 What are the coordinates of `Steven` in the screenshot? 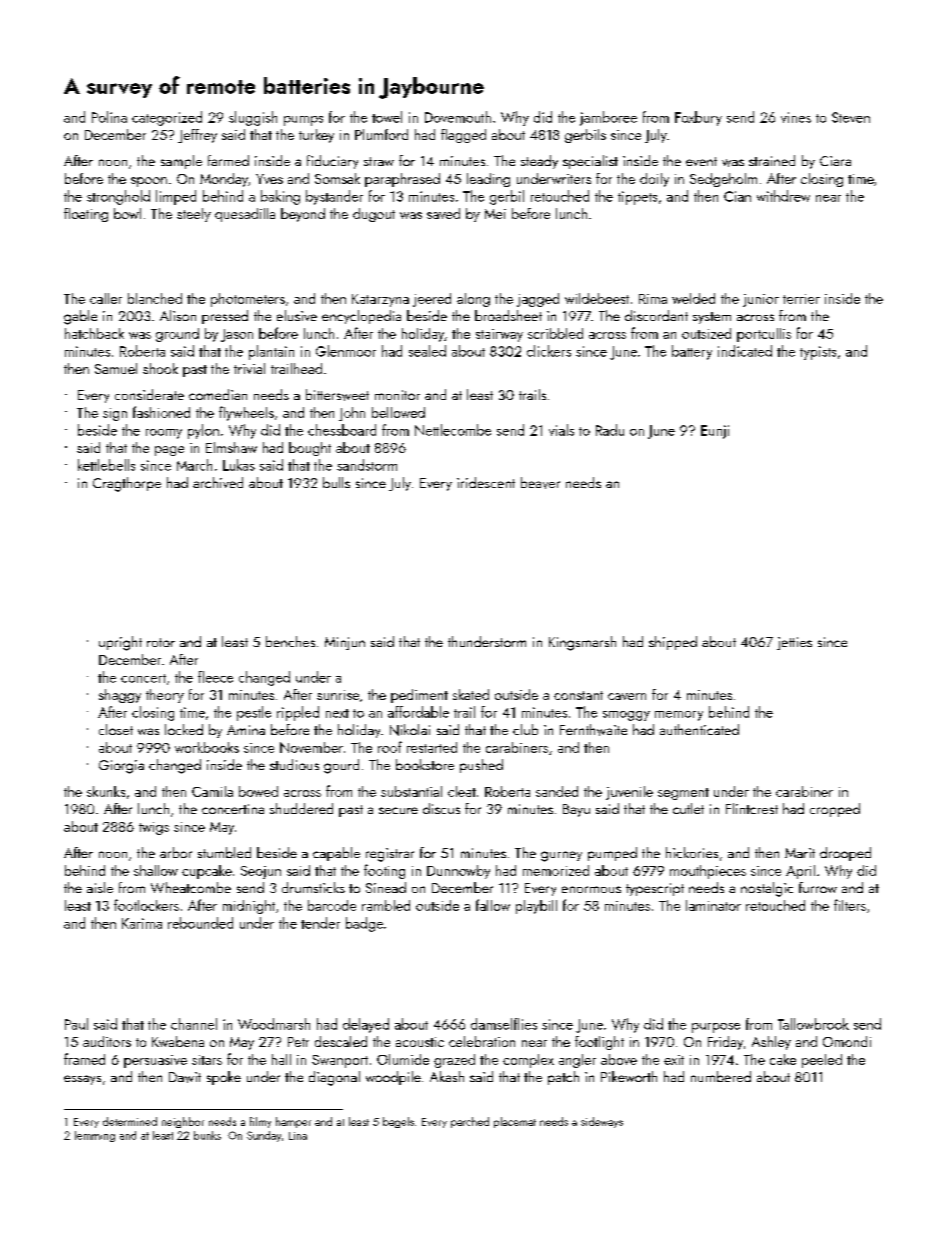 It's located at (851, 117).
